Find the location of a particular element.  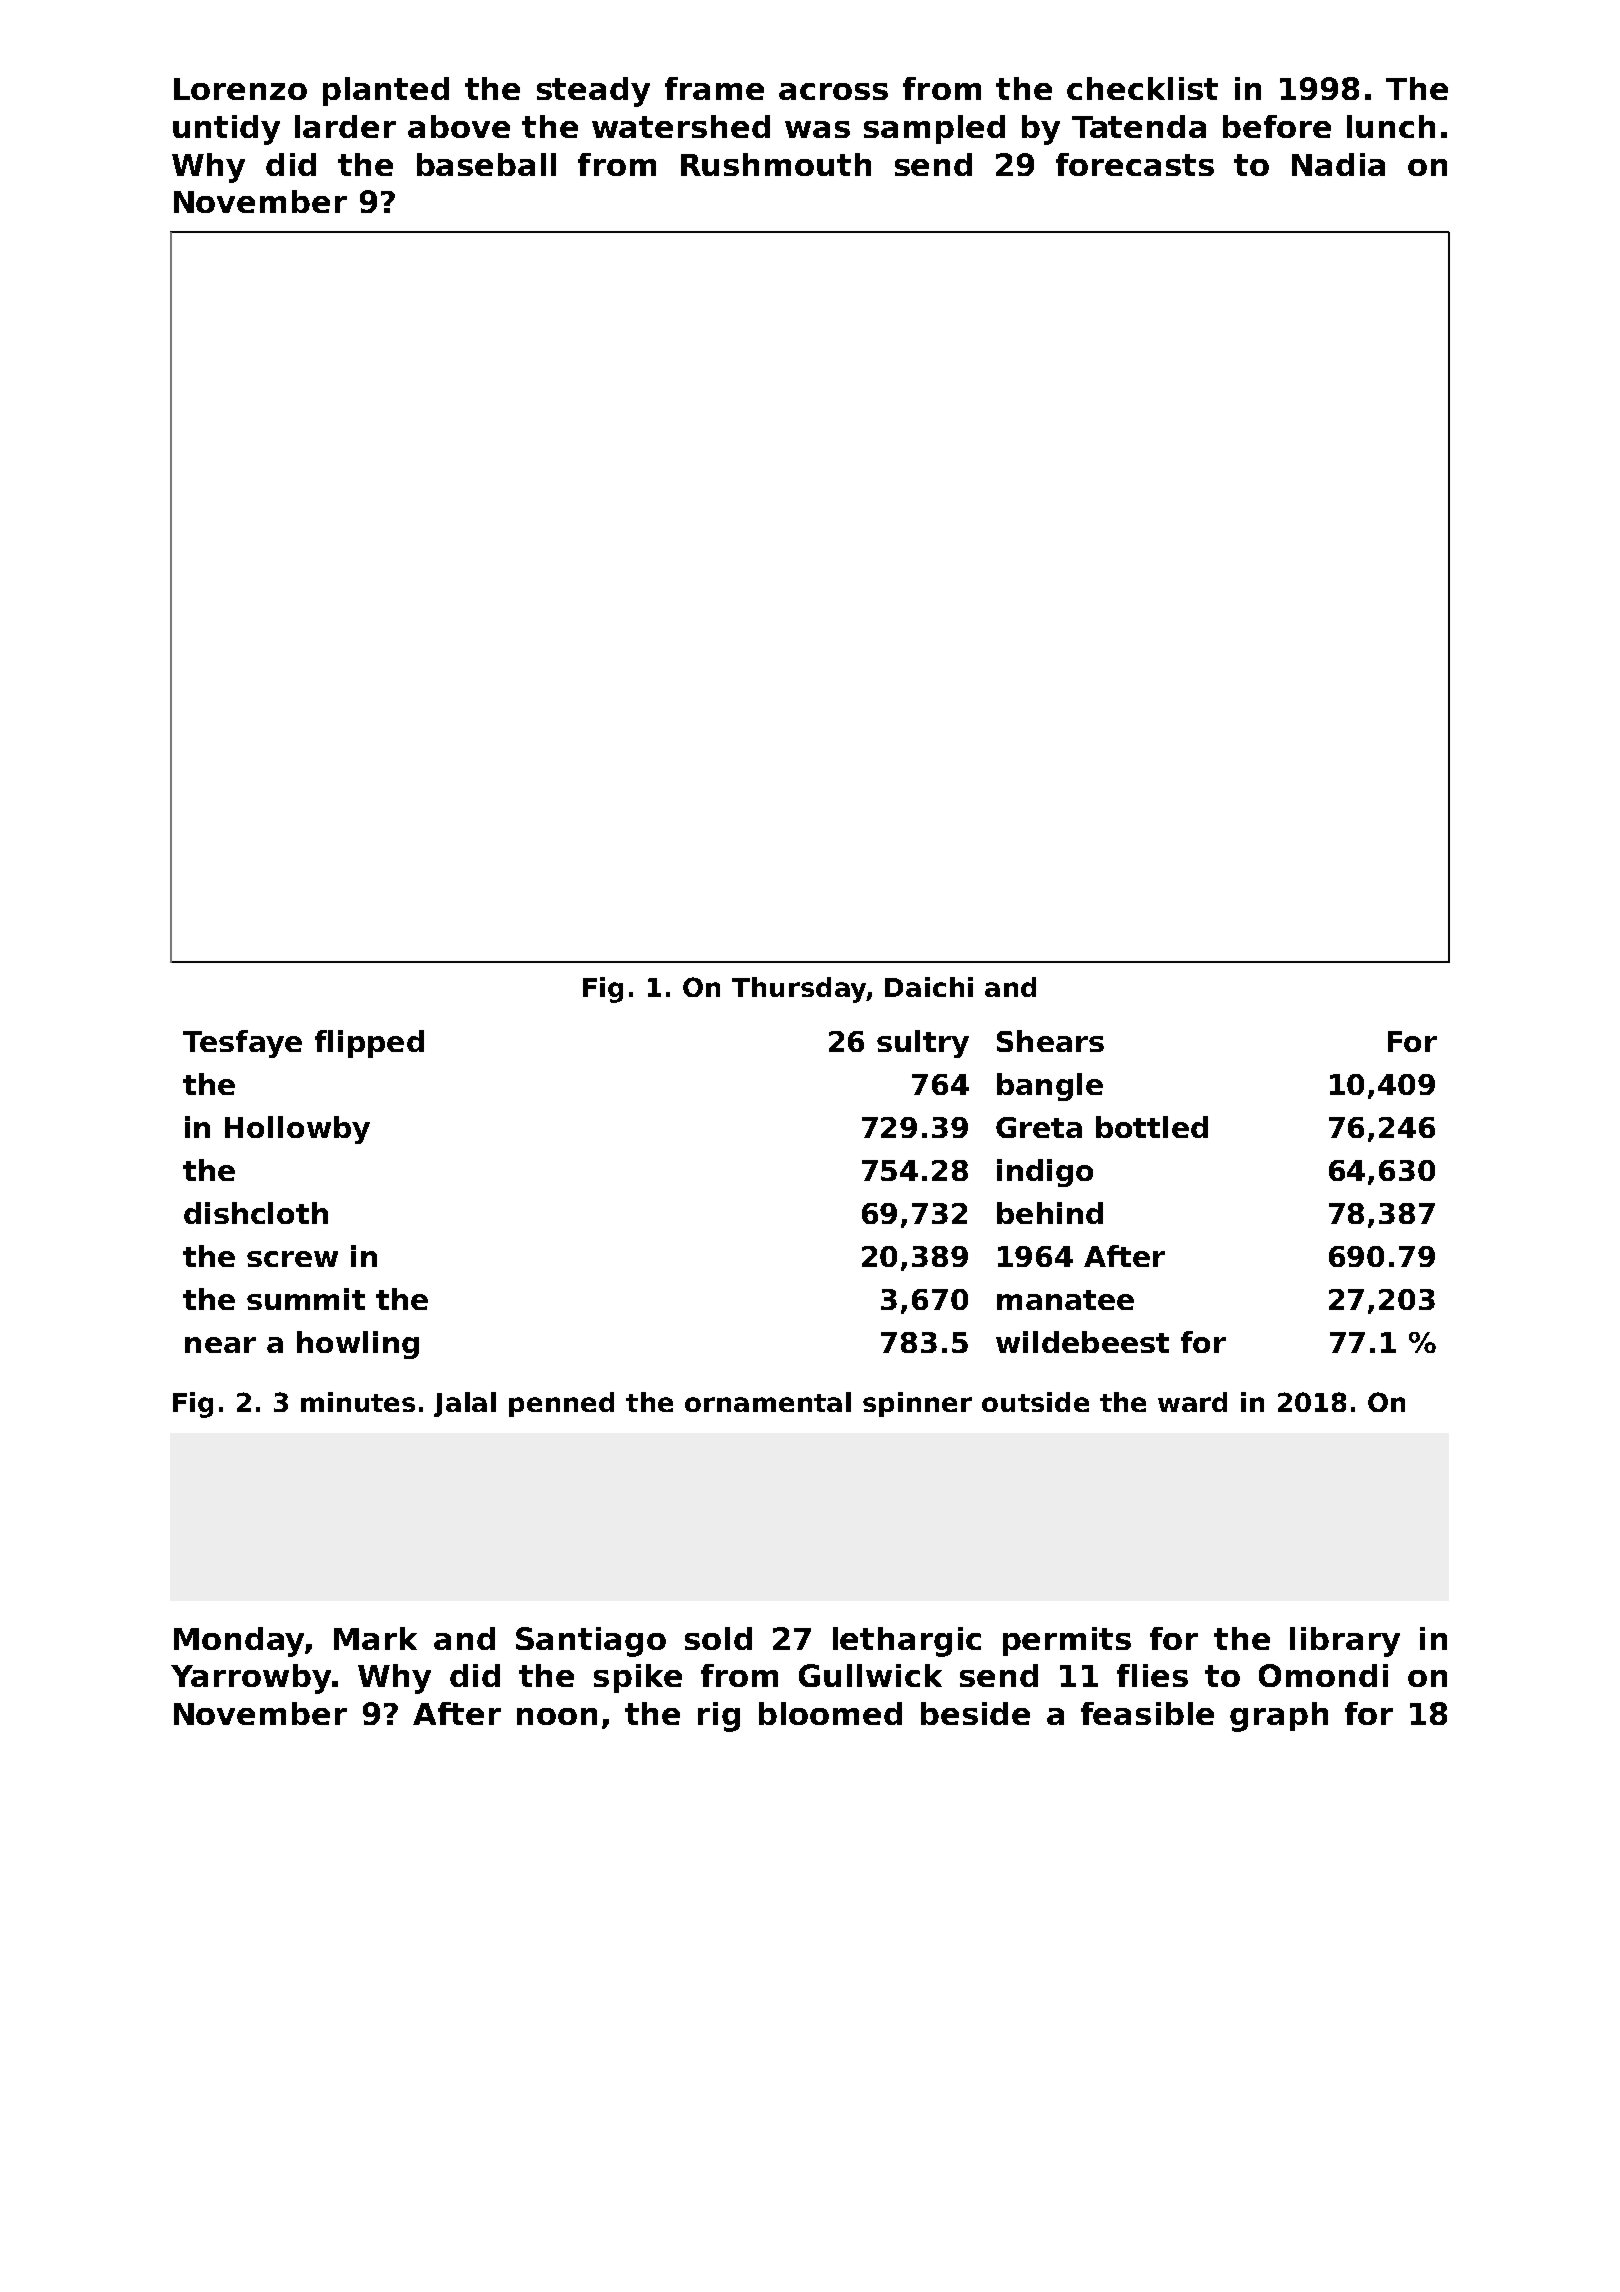

baseball is located at coordinates (486, 164).
